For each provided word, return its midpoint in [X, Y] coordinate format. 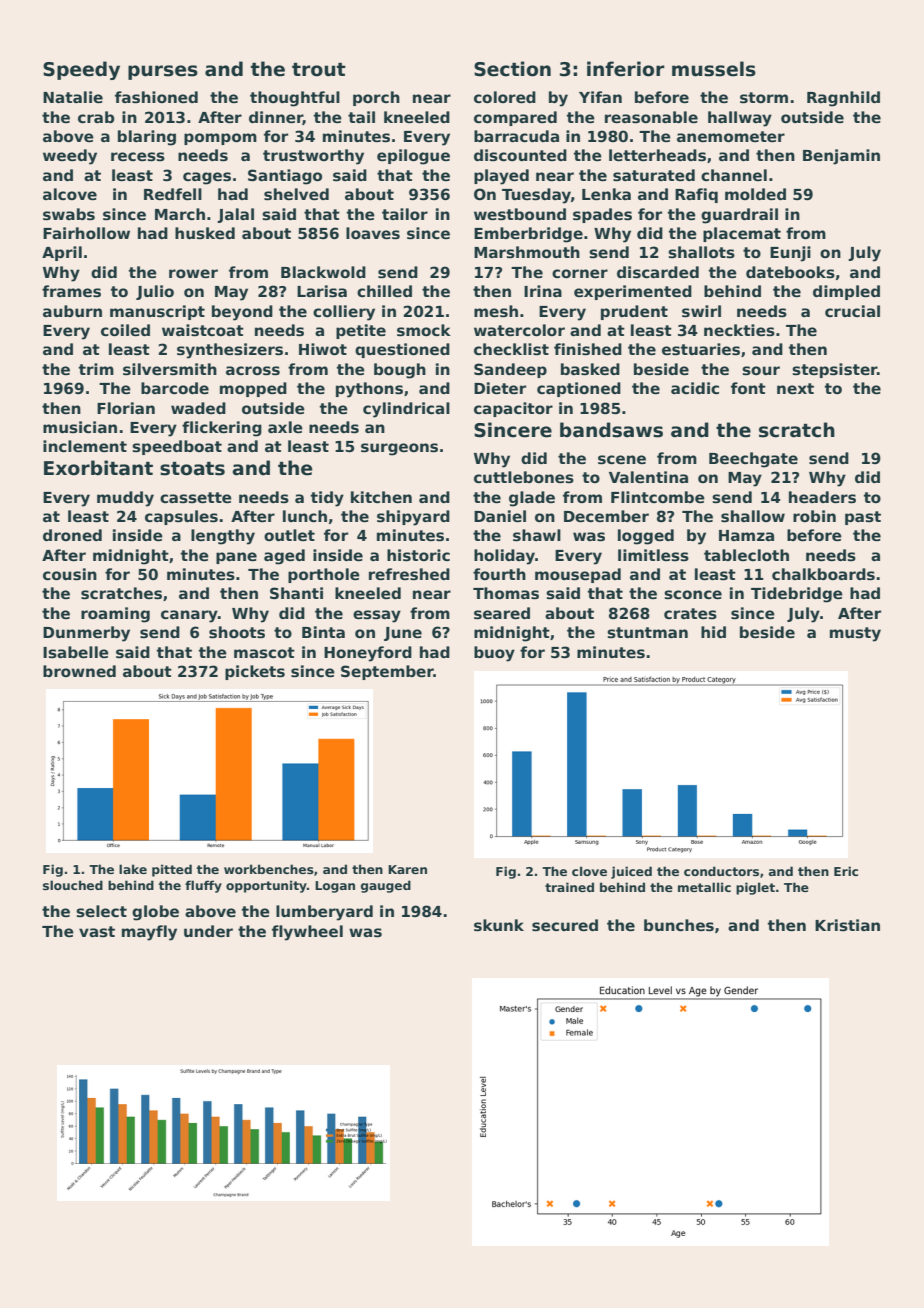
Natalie [73, 97]
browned [79, 671]
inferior [626, 69]
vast [97, 932]
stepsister [834, 370]
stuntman [647, 633]
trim [96, 369]
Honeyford [368, 654]
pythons [369, 390]
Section [512, 69]
